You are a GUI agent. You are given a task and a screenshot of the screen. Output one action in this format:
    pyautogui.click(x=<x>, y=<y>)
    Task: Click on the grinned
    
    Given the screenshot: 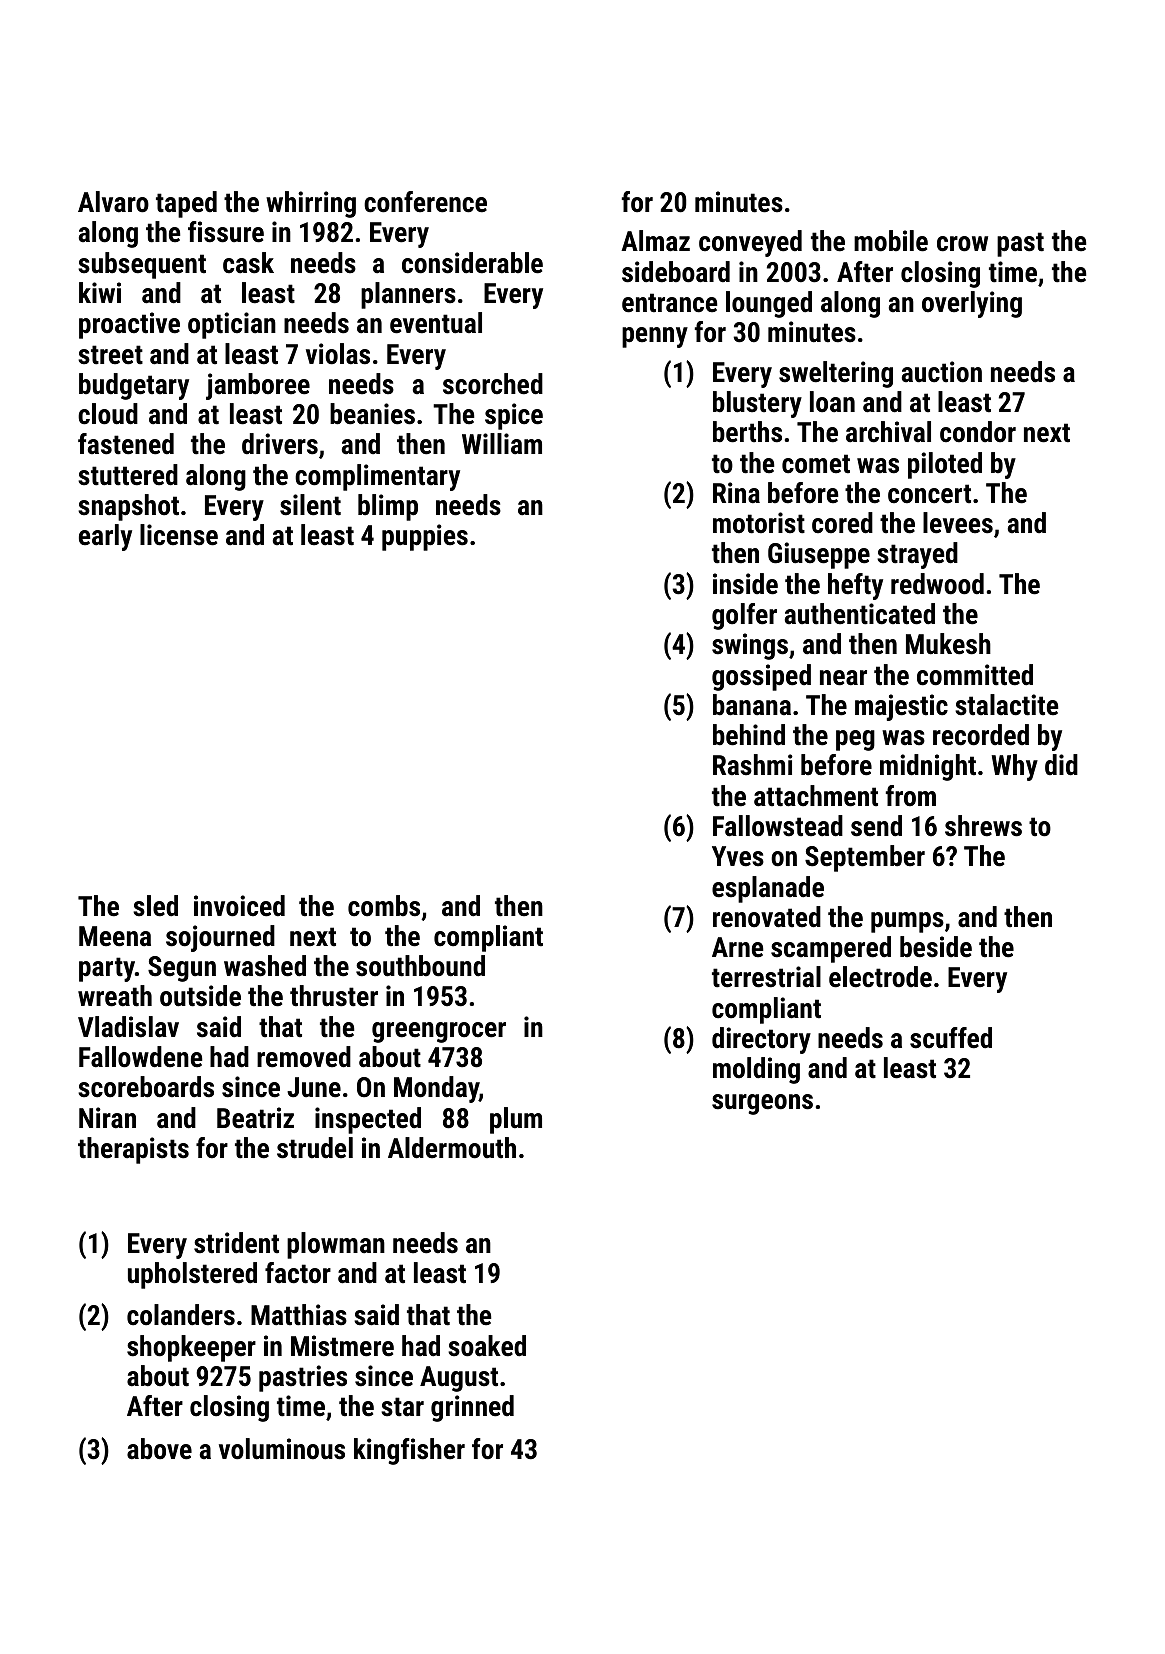 What is the action you would take?
    pyautogui.click(x=472, y=1408)
